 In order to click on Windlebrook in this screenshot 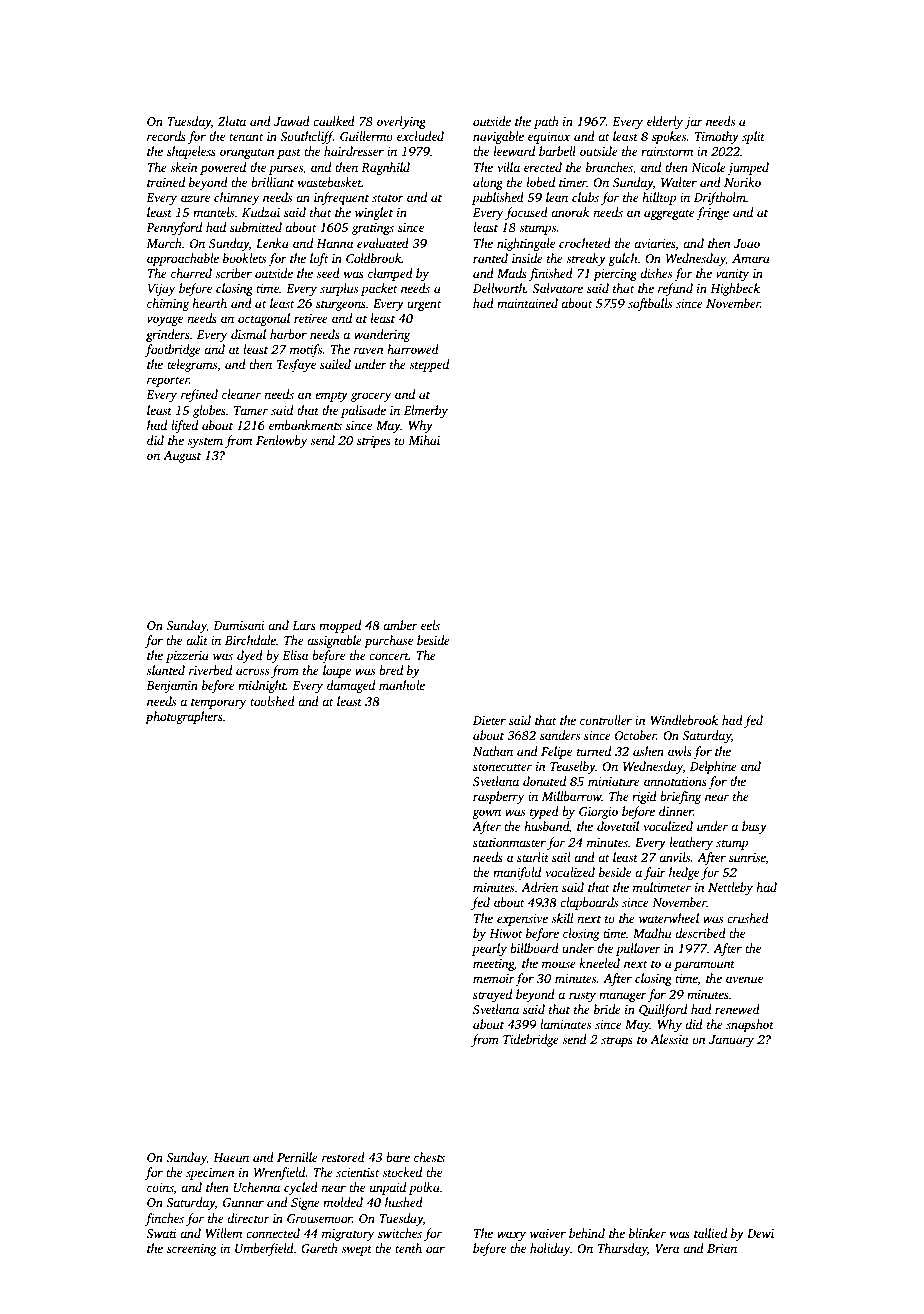, I will do `click(684, 720)`.
